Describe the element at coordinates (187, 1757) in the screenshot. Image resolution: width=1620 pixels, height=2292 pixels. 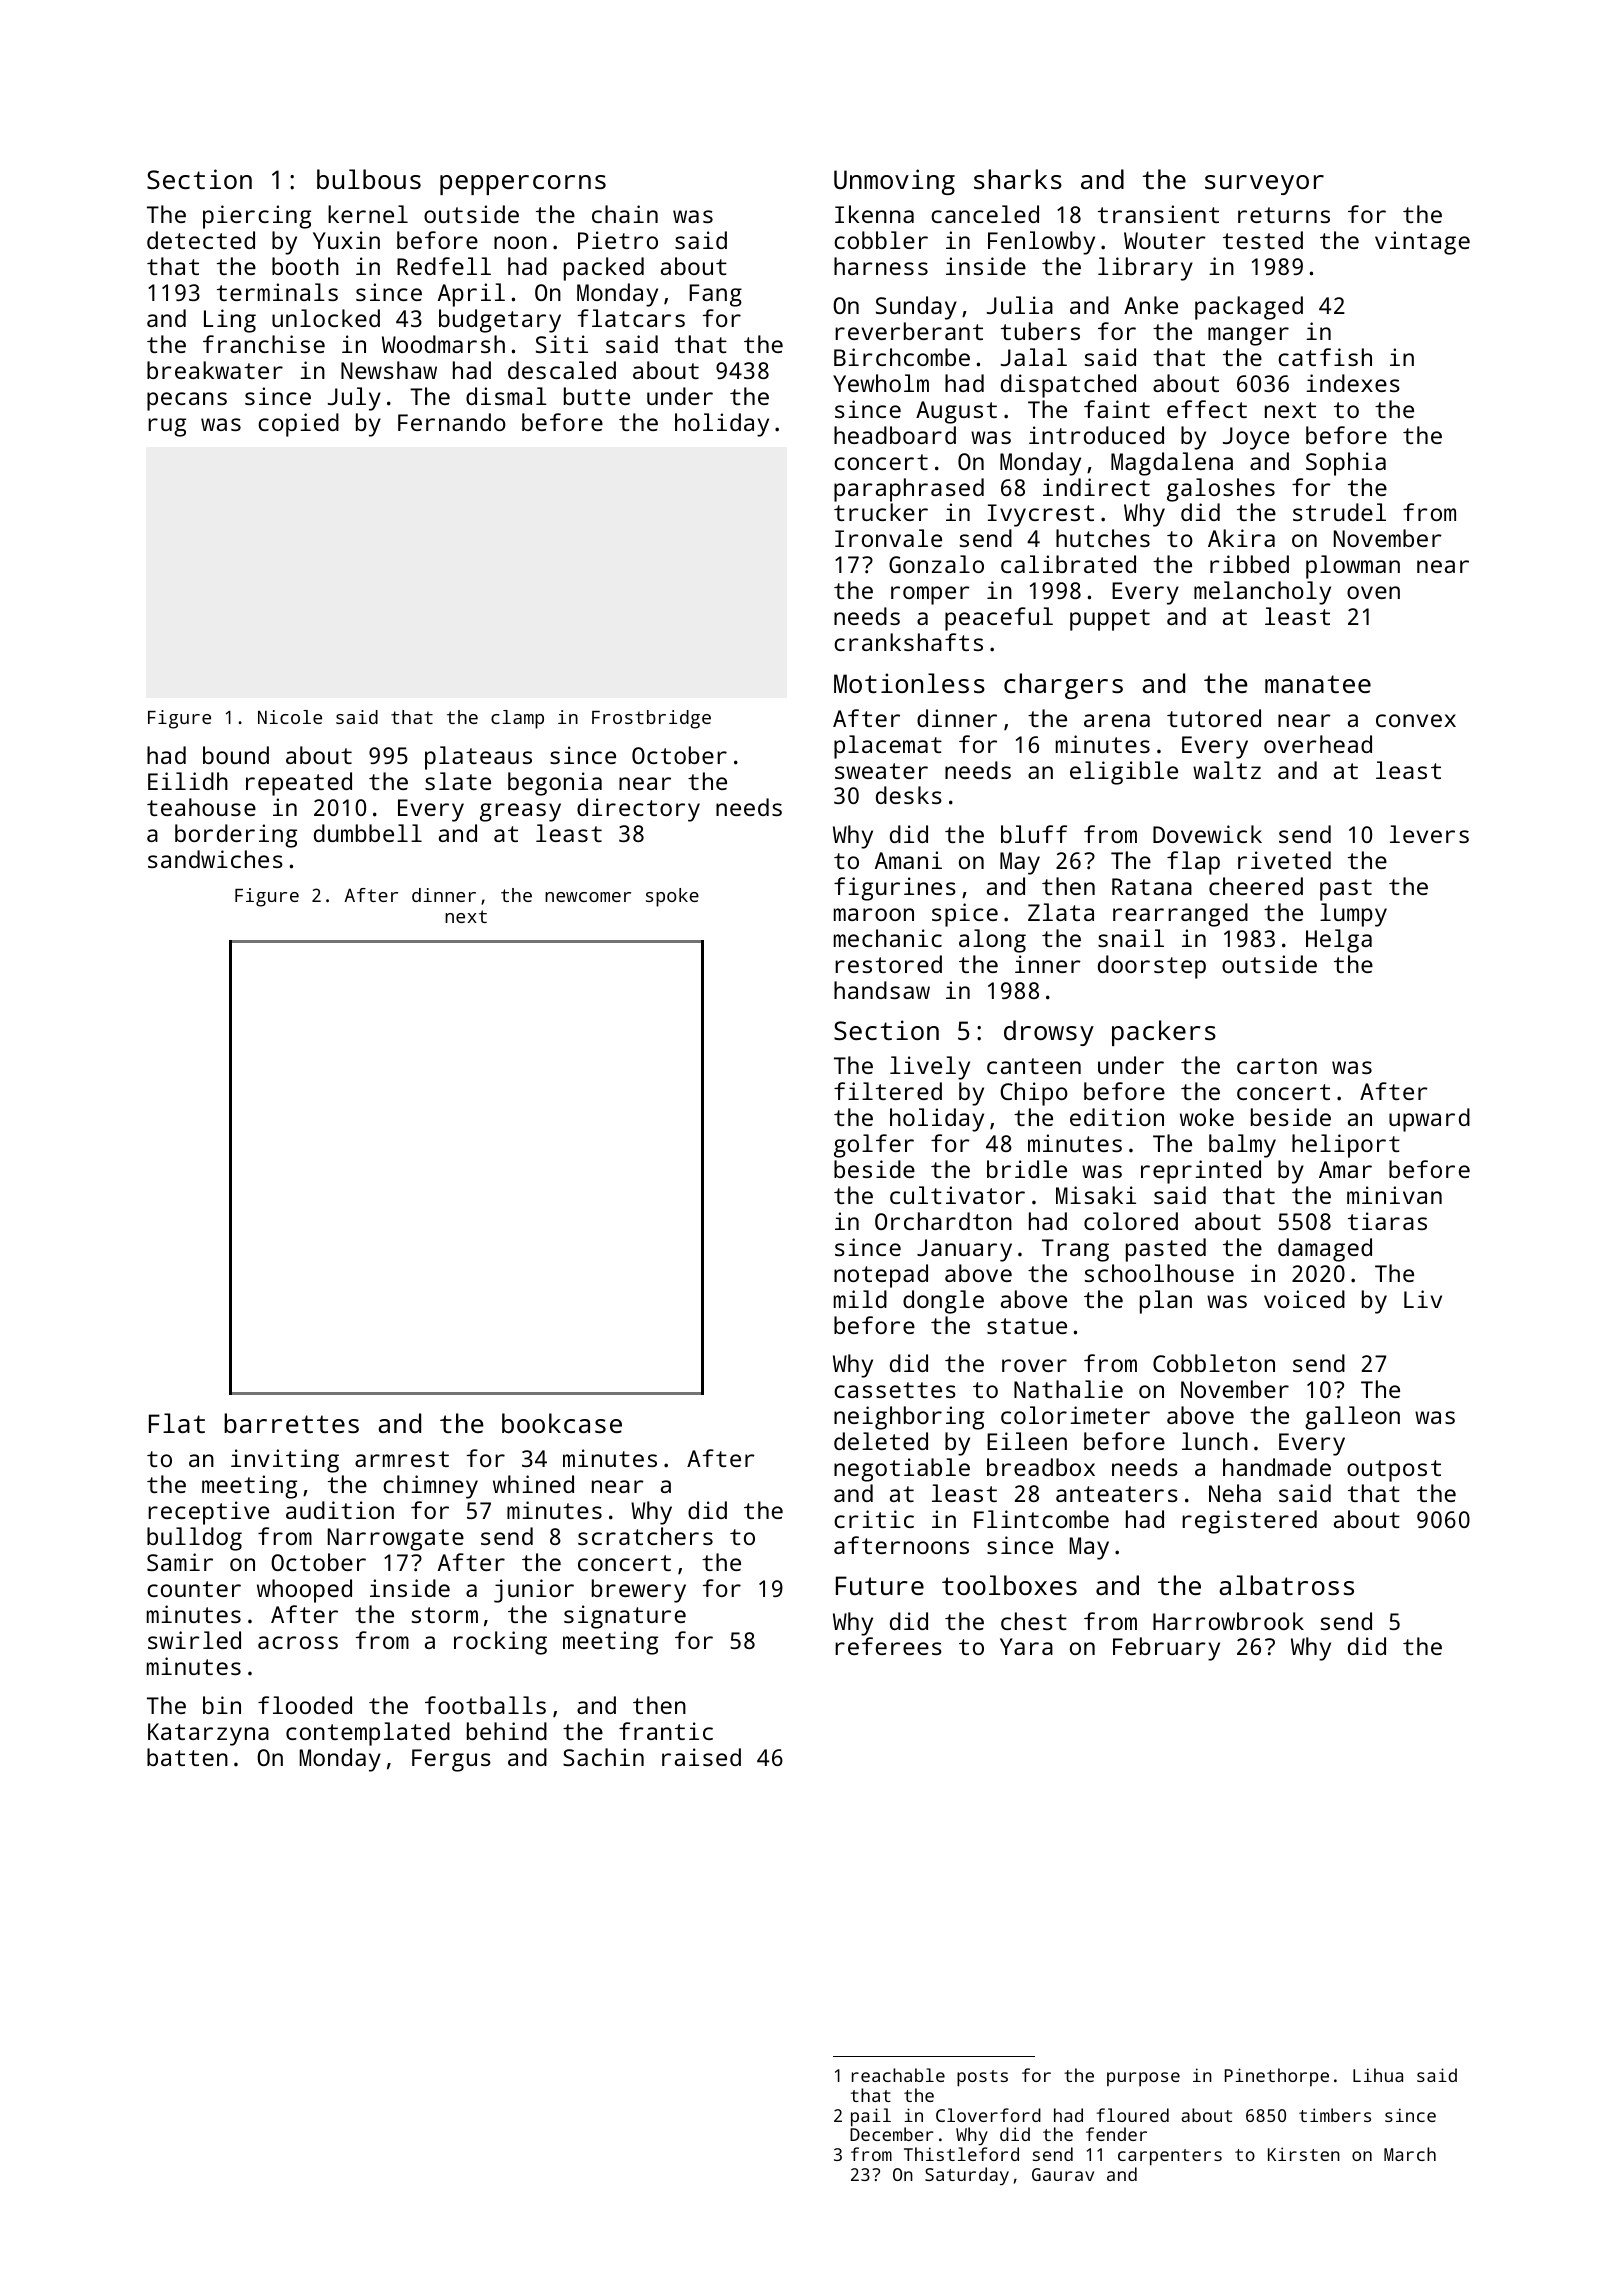
I see `batten` at that location.
